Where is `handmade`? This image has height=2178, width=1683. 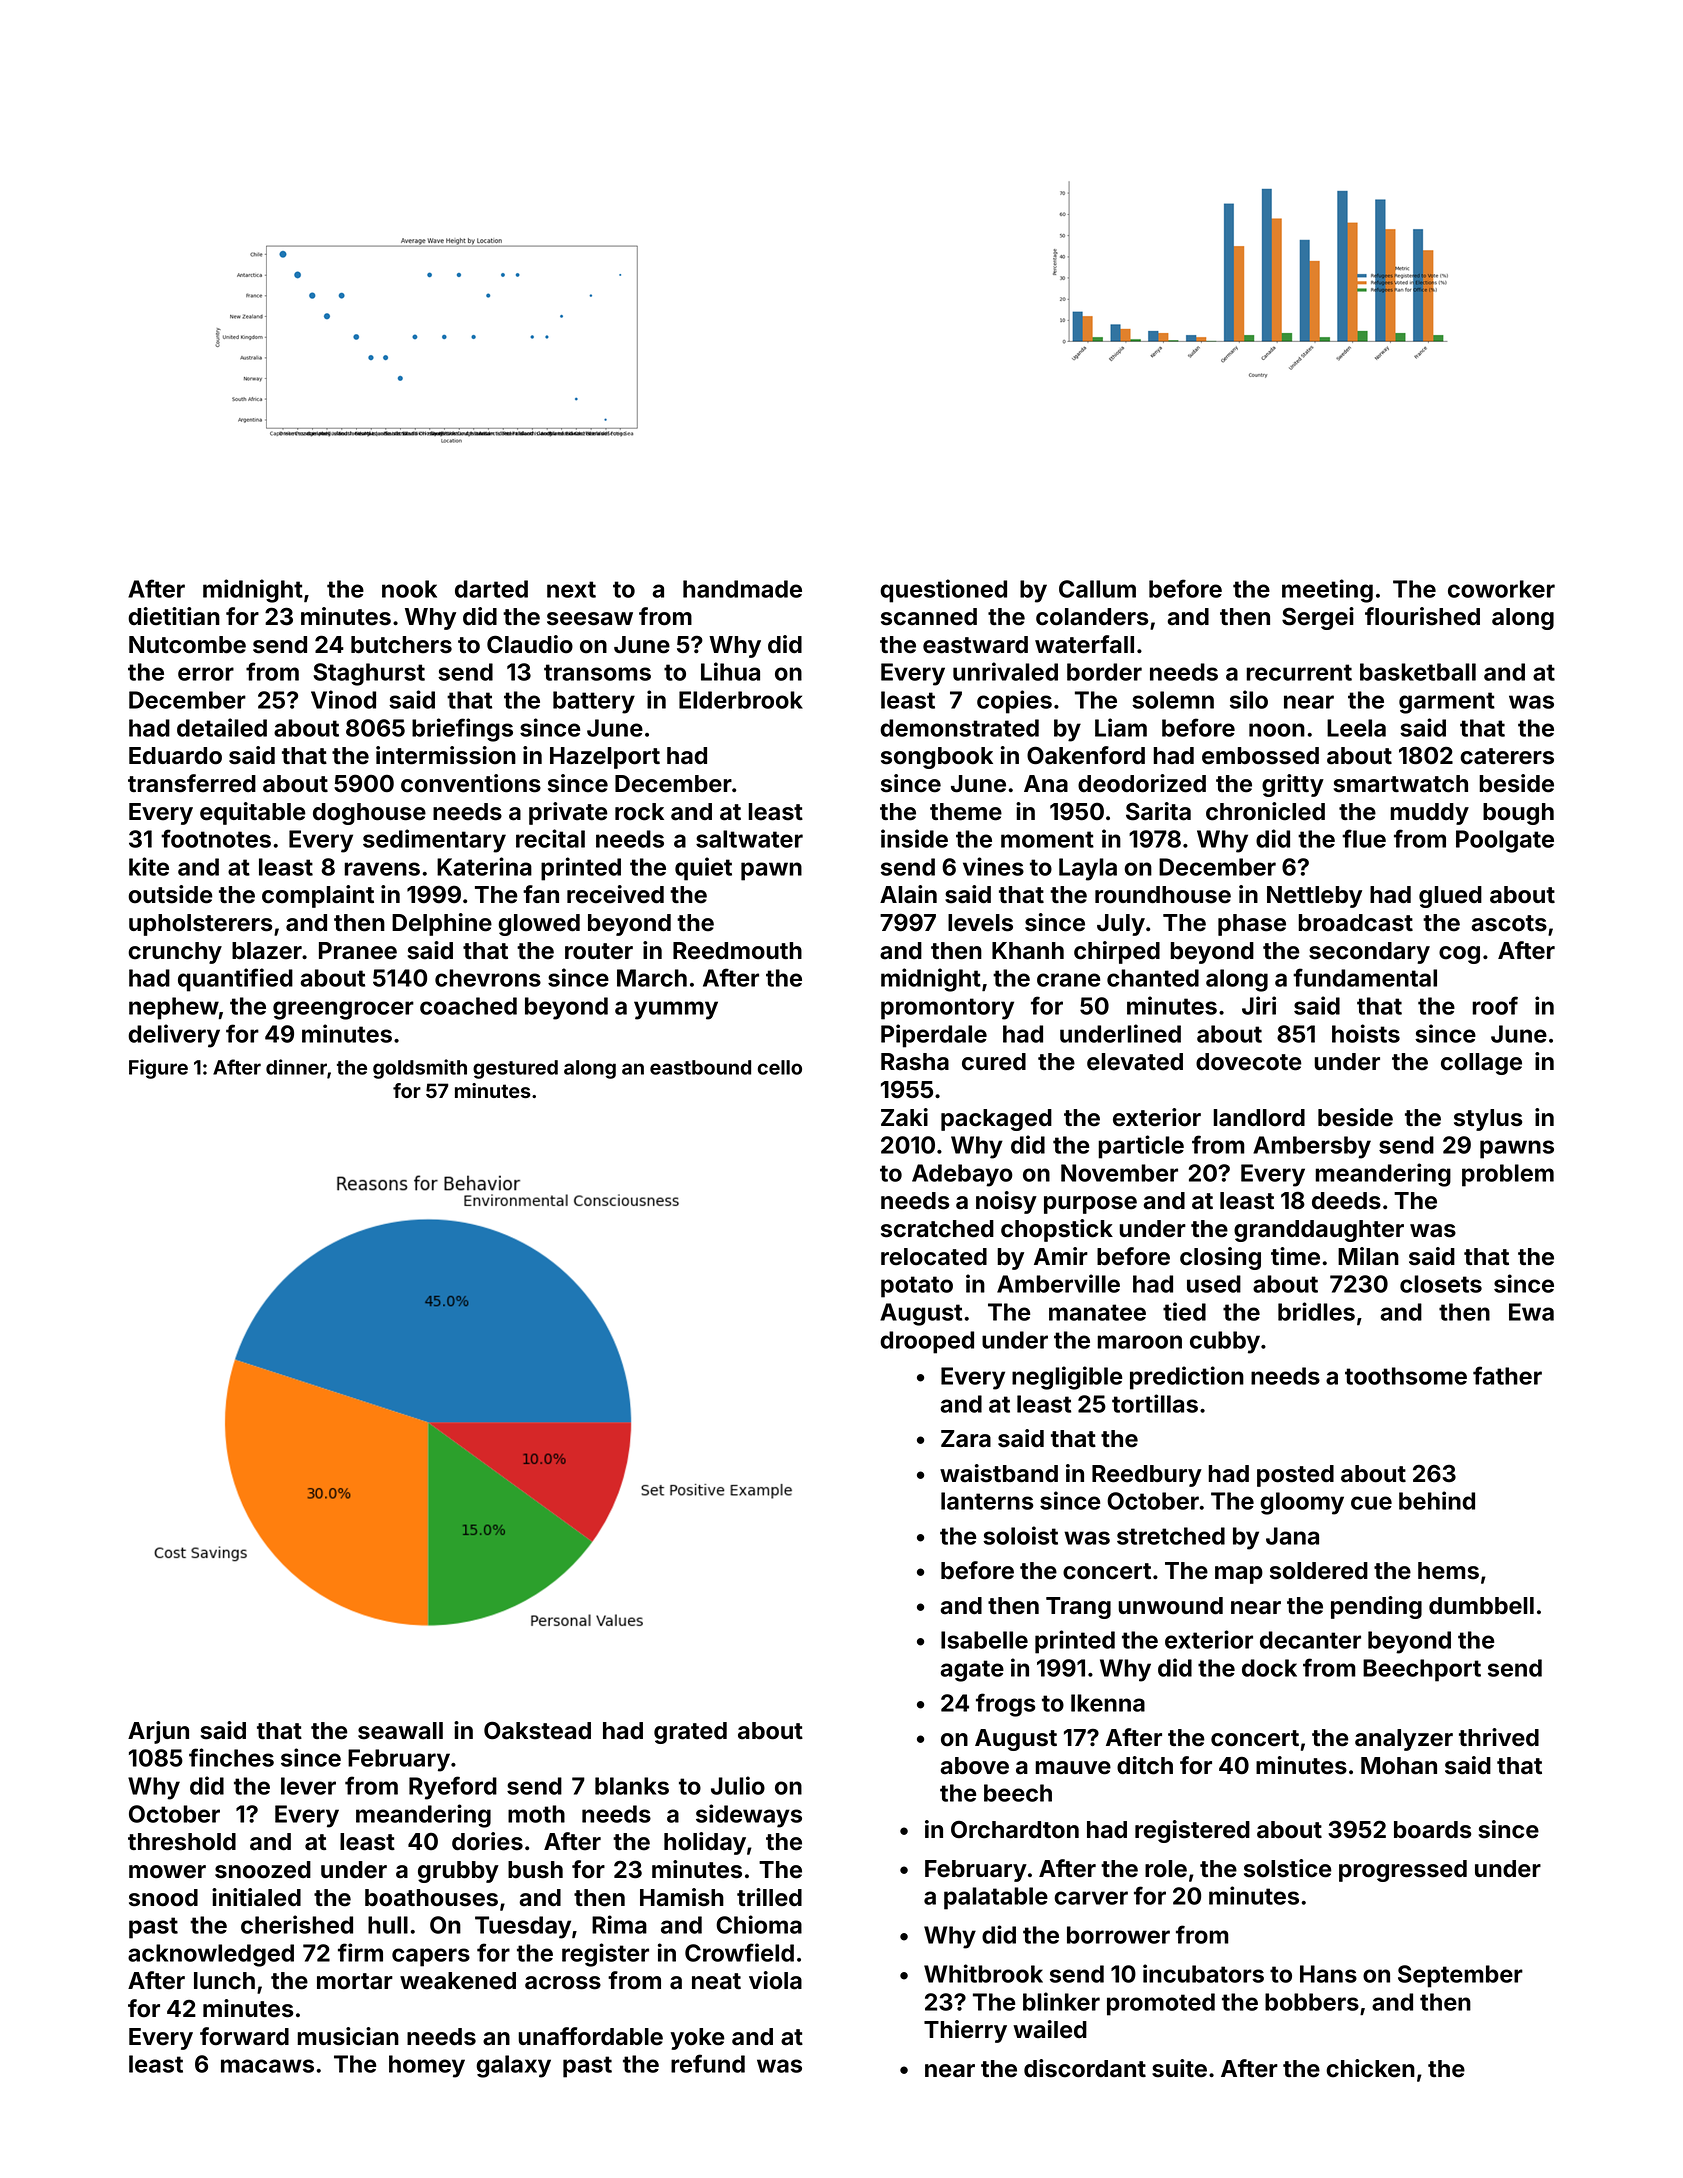
handmade is located at coordinates (742, 589).
